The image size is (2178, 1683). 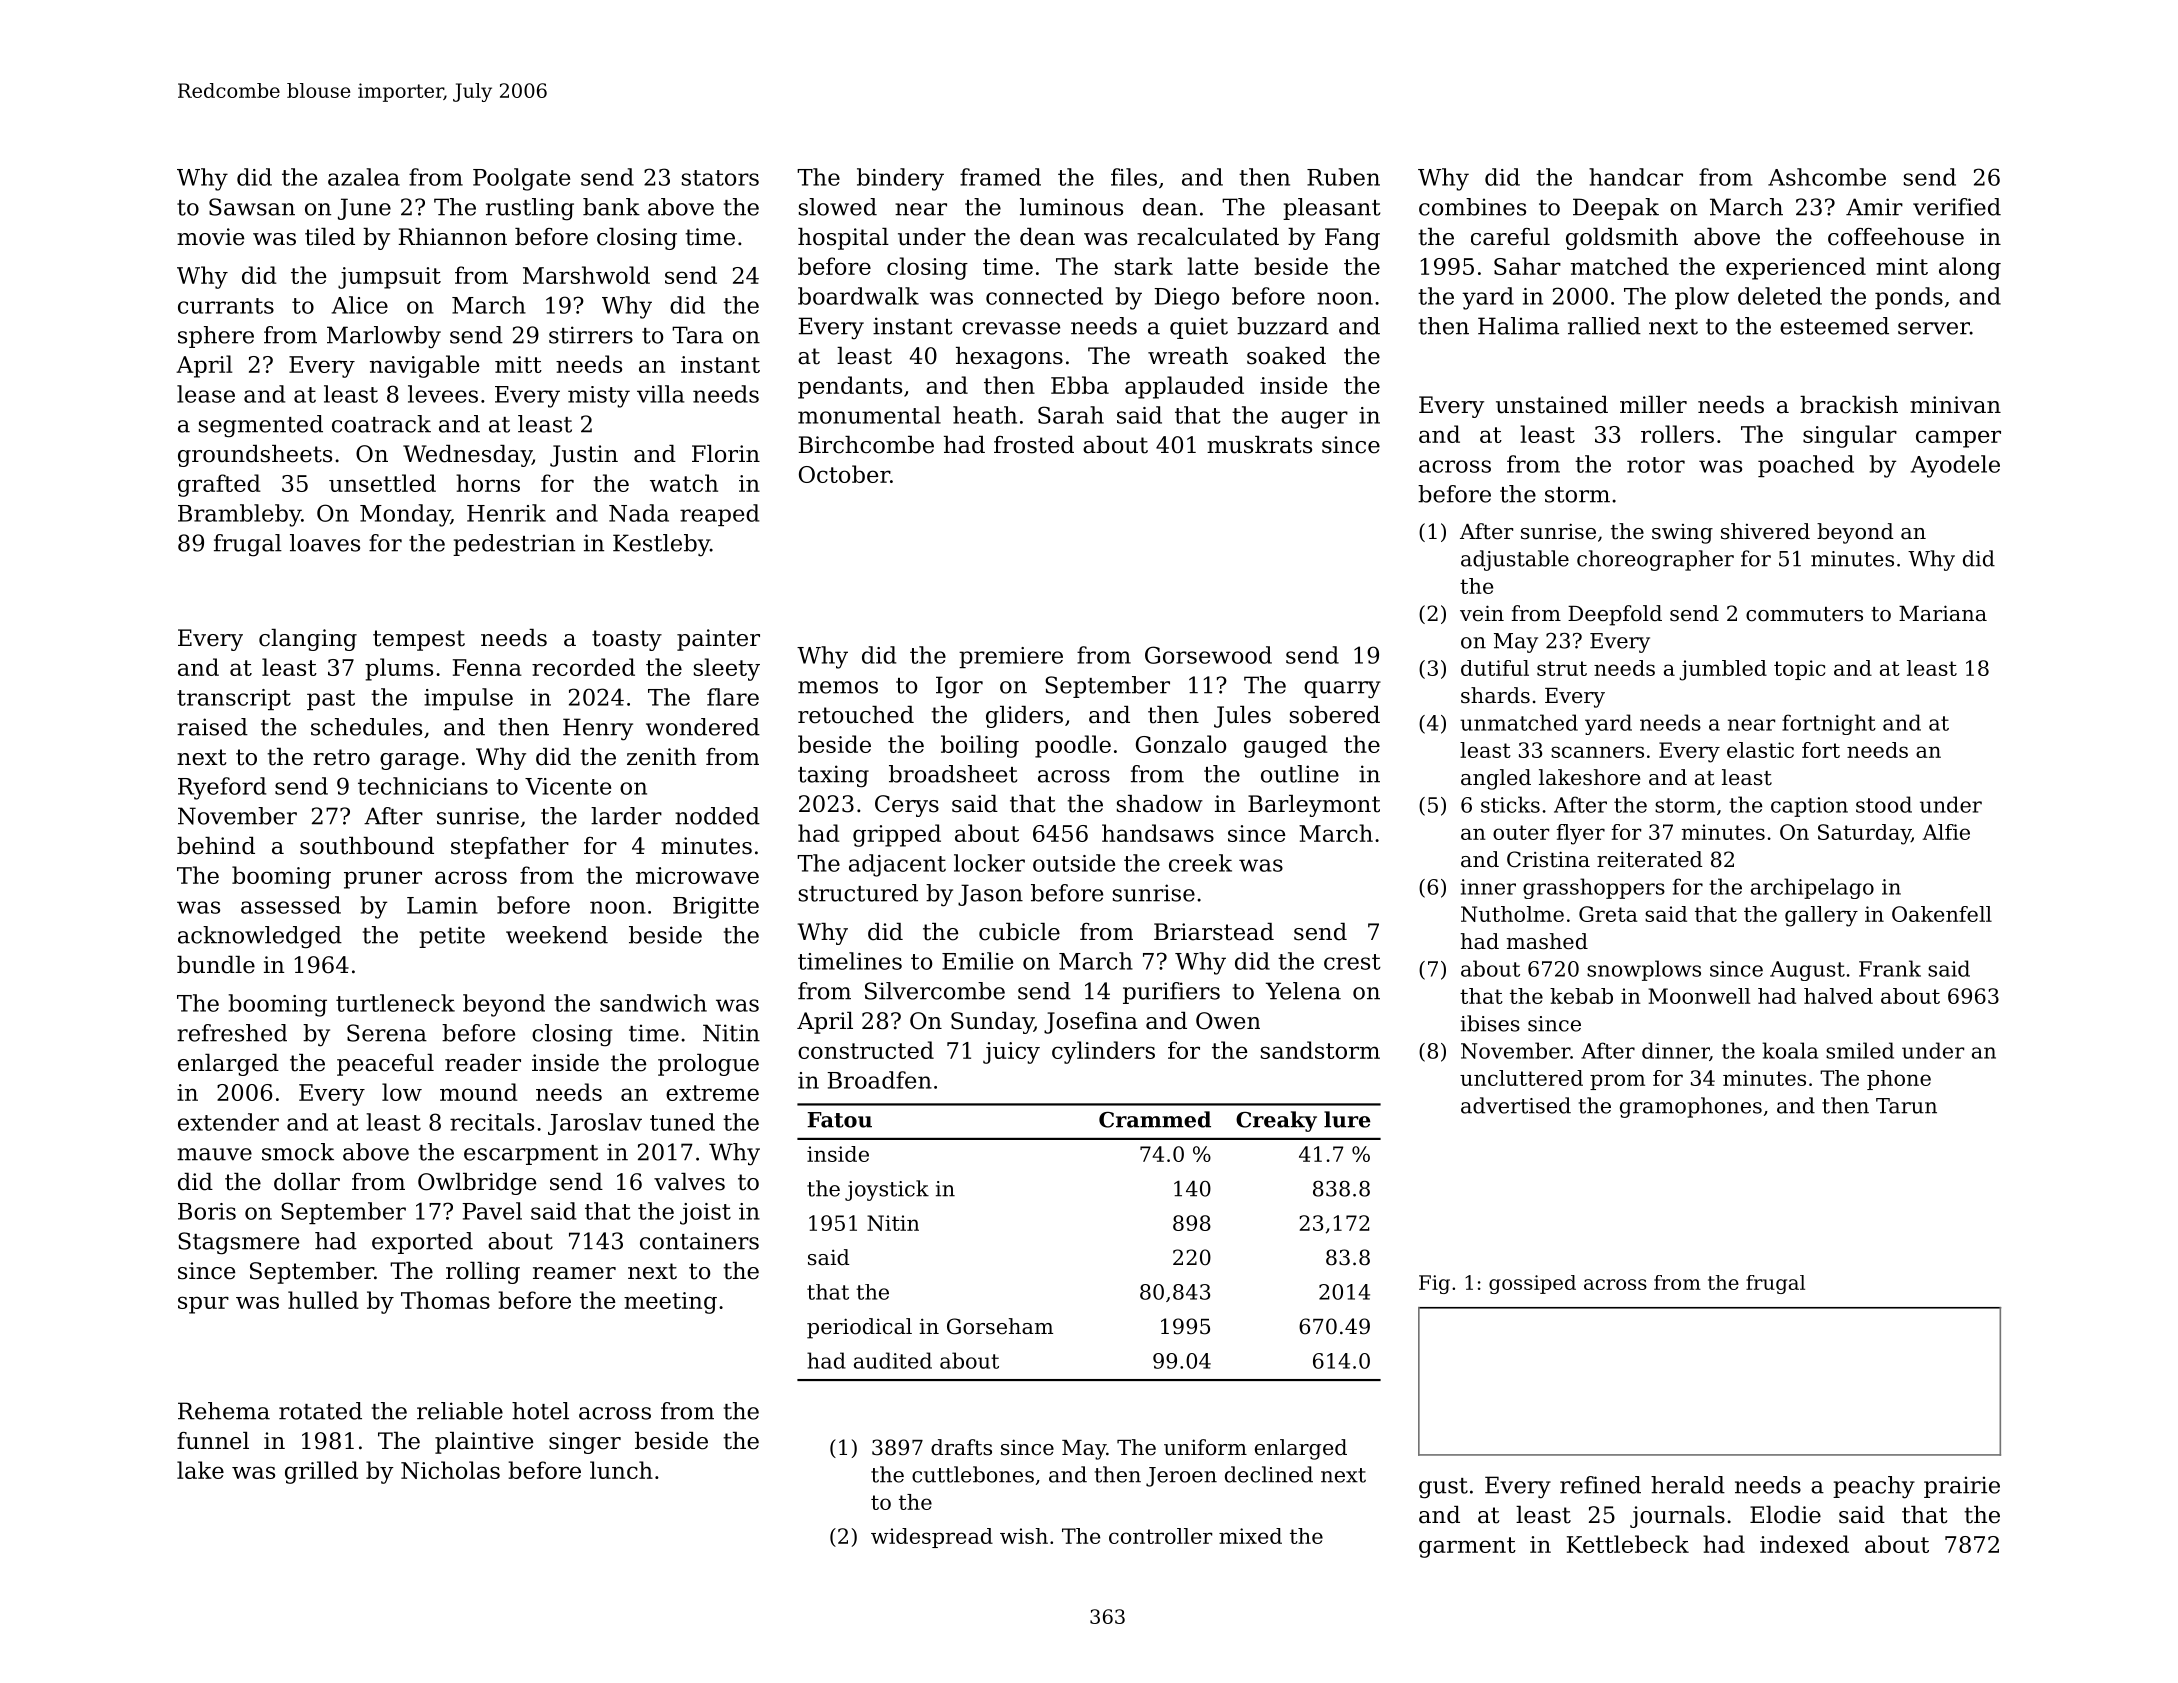 What do you see at coordinates (932, 1538) in the image?
I see `widespread` at bounding box center [932, 1538].
